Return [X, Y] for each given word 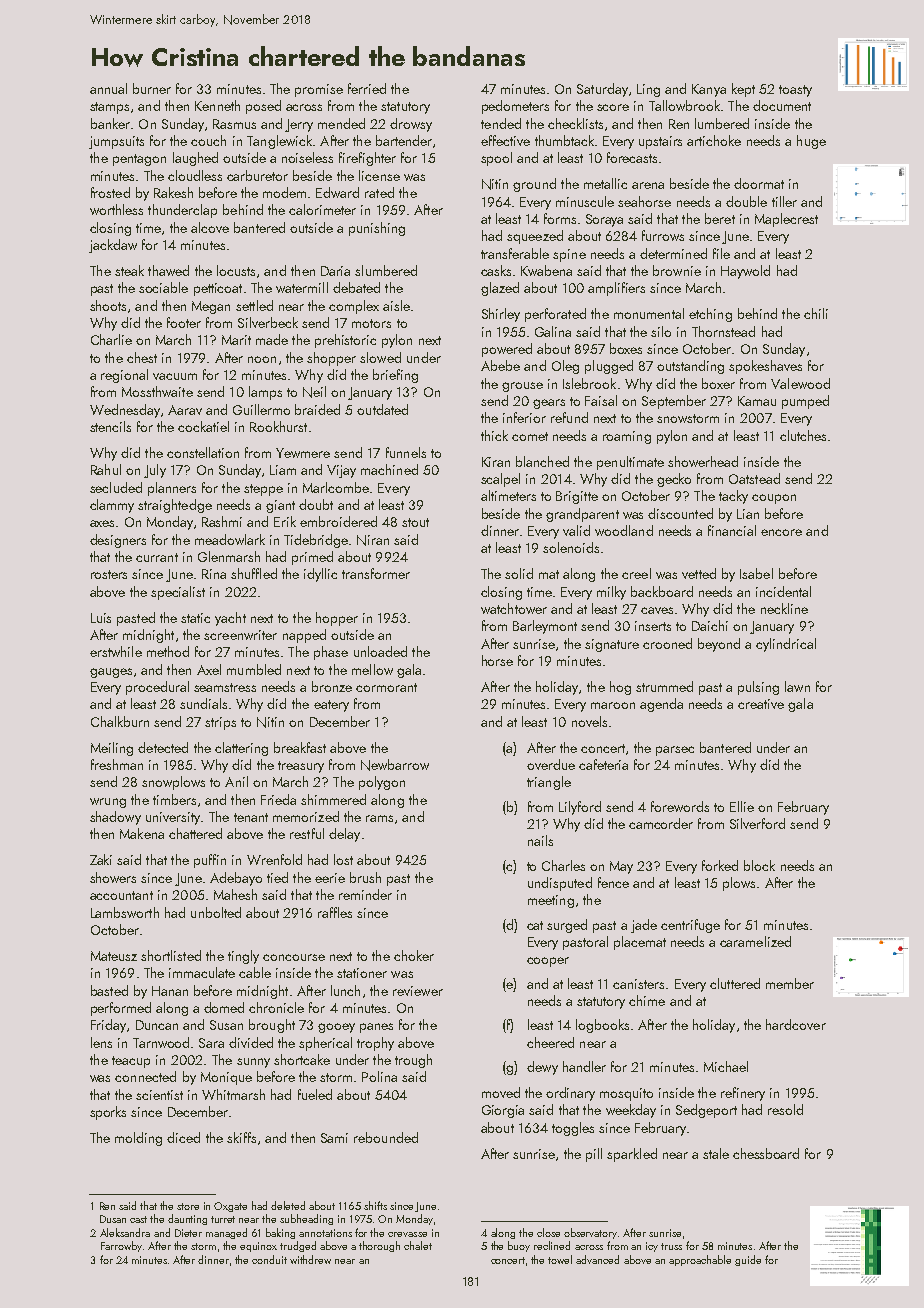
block [759, 865]
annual [108, 88]
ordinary [570, 1094]
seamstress [225, 687]
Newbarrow [395, 765]
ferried [367, 88]
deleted [288, 1205]
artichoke [714, 140]
